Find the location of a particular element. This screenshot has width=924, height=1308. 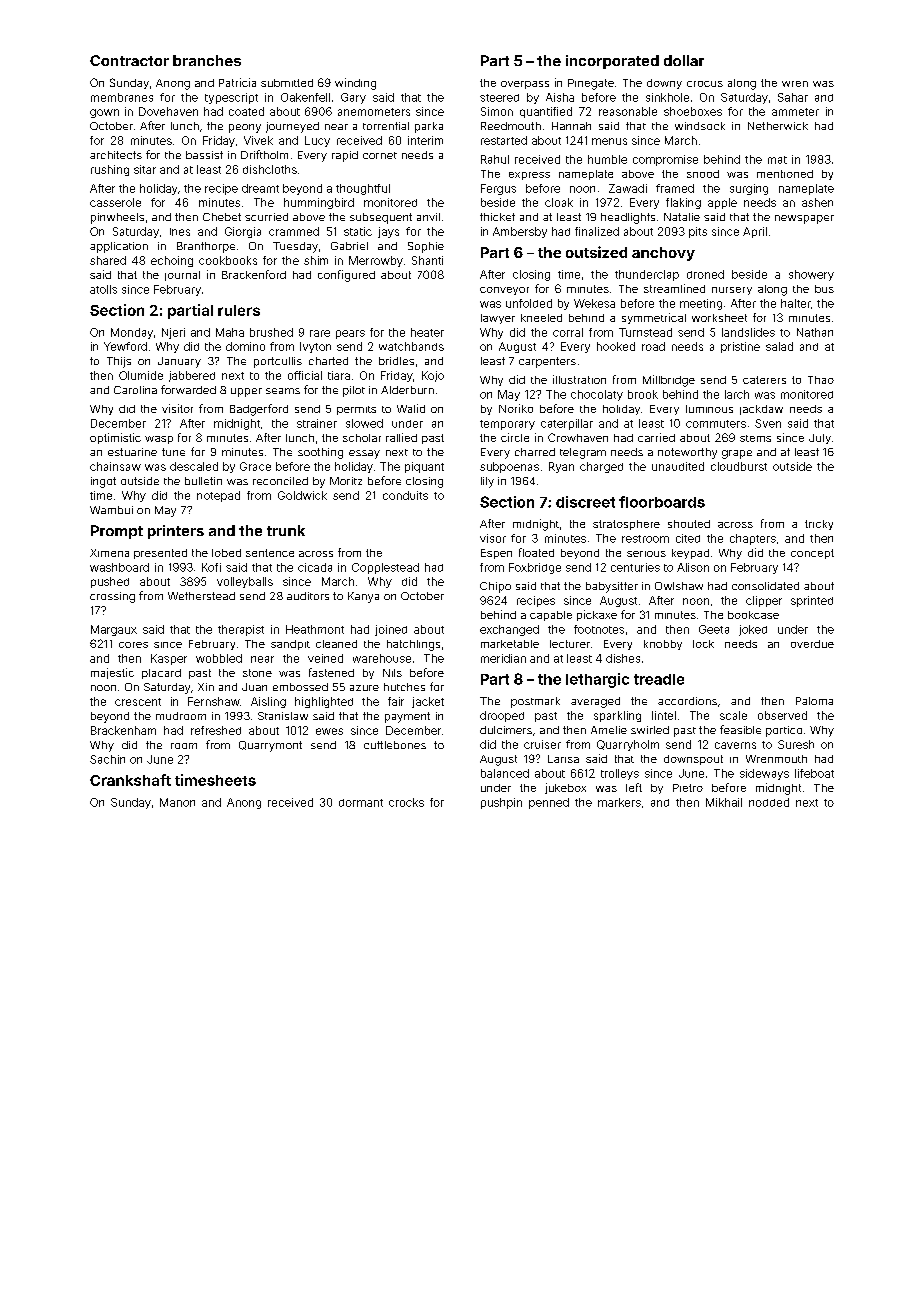

journeyed is located at coordinates (292, 127).
